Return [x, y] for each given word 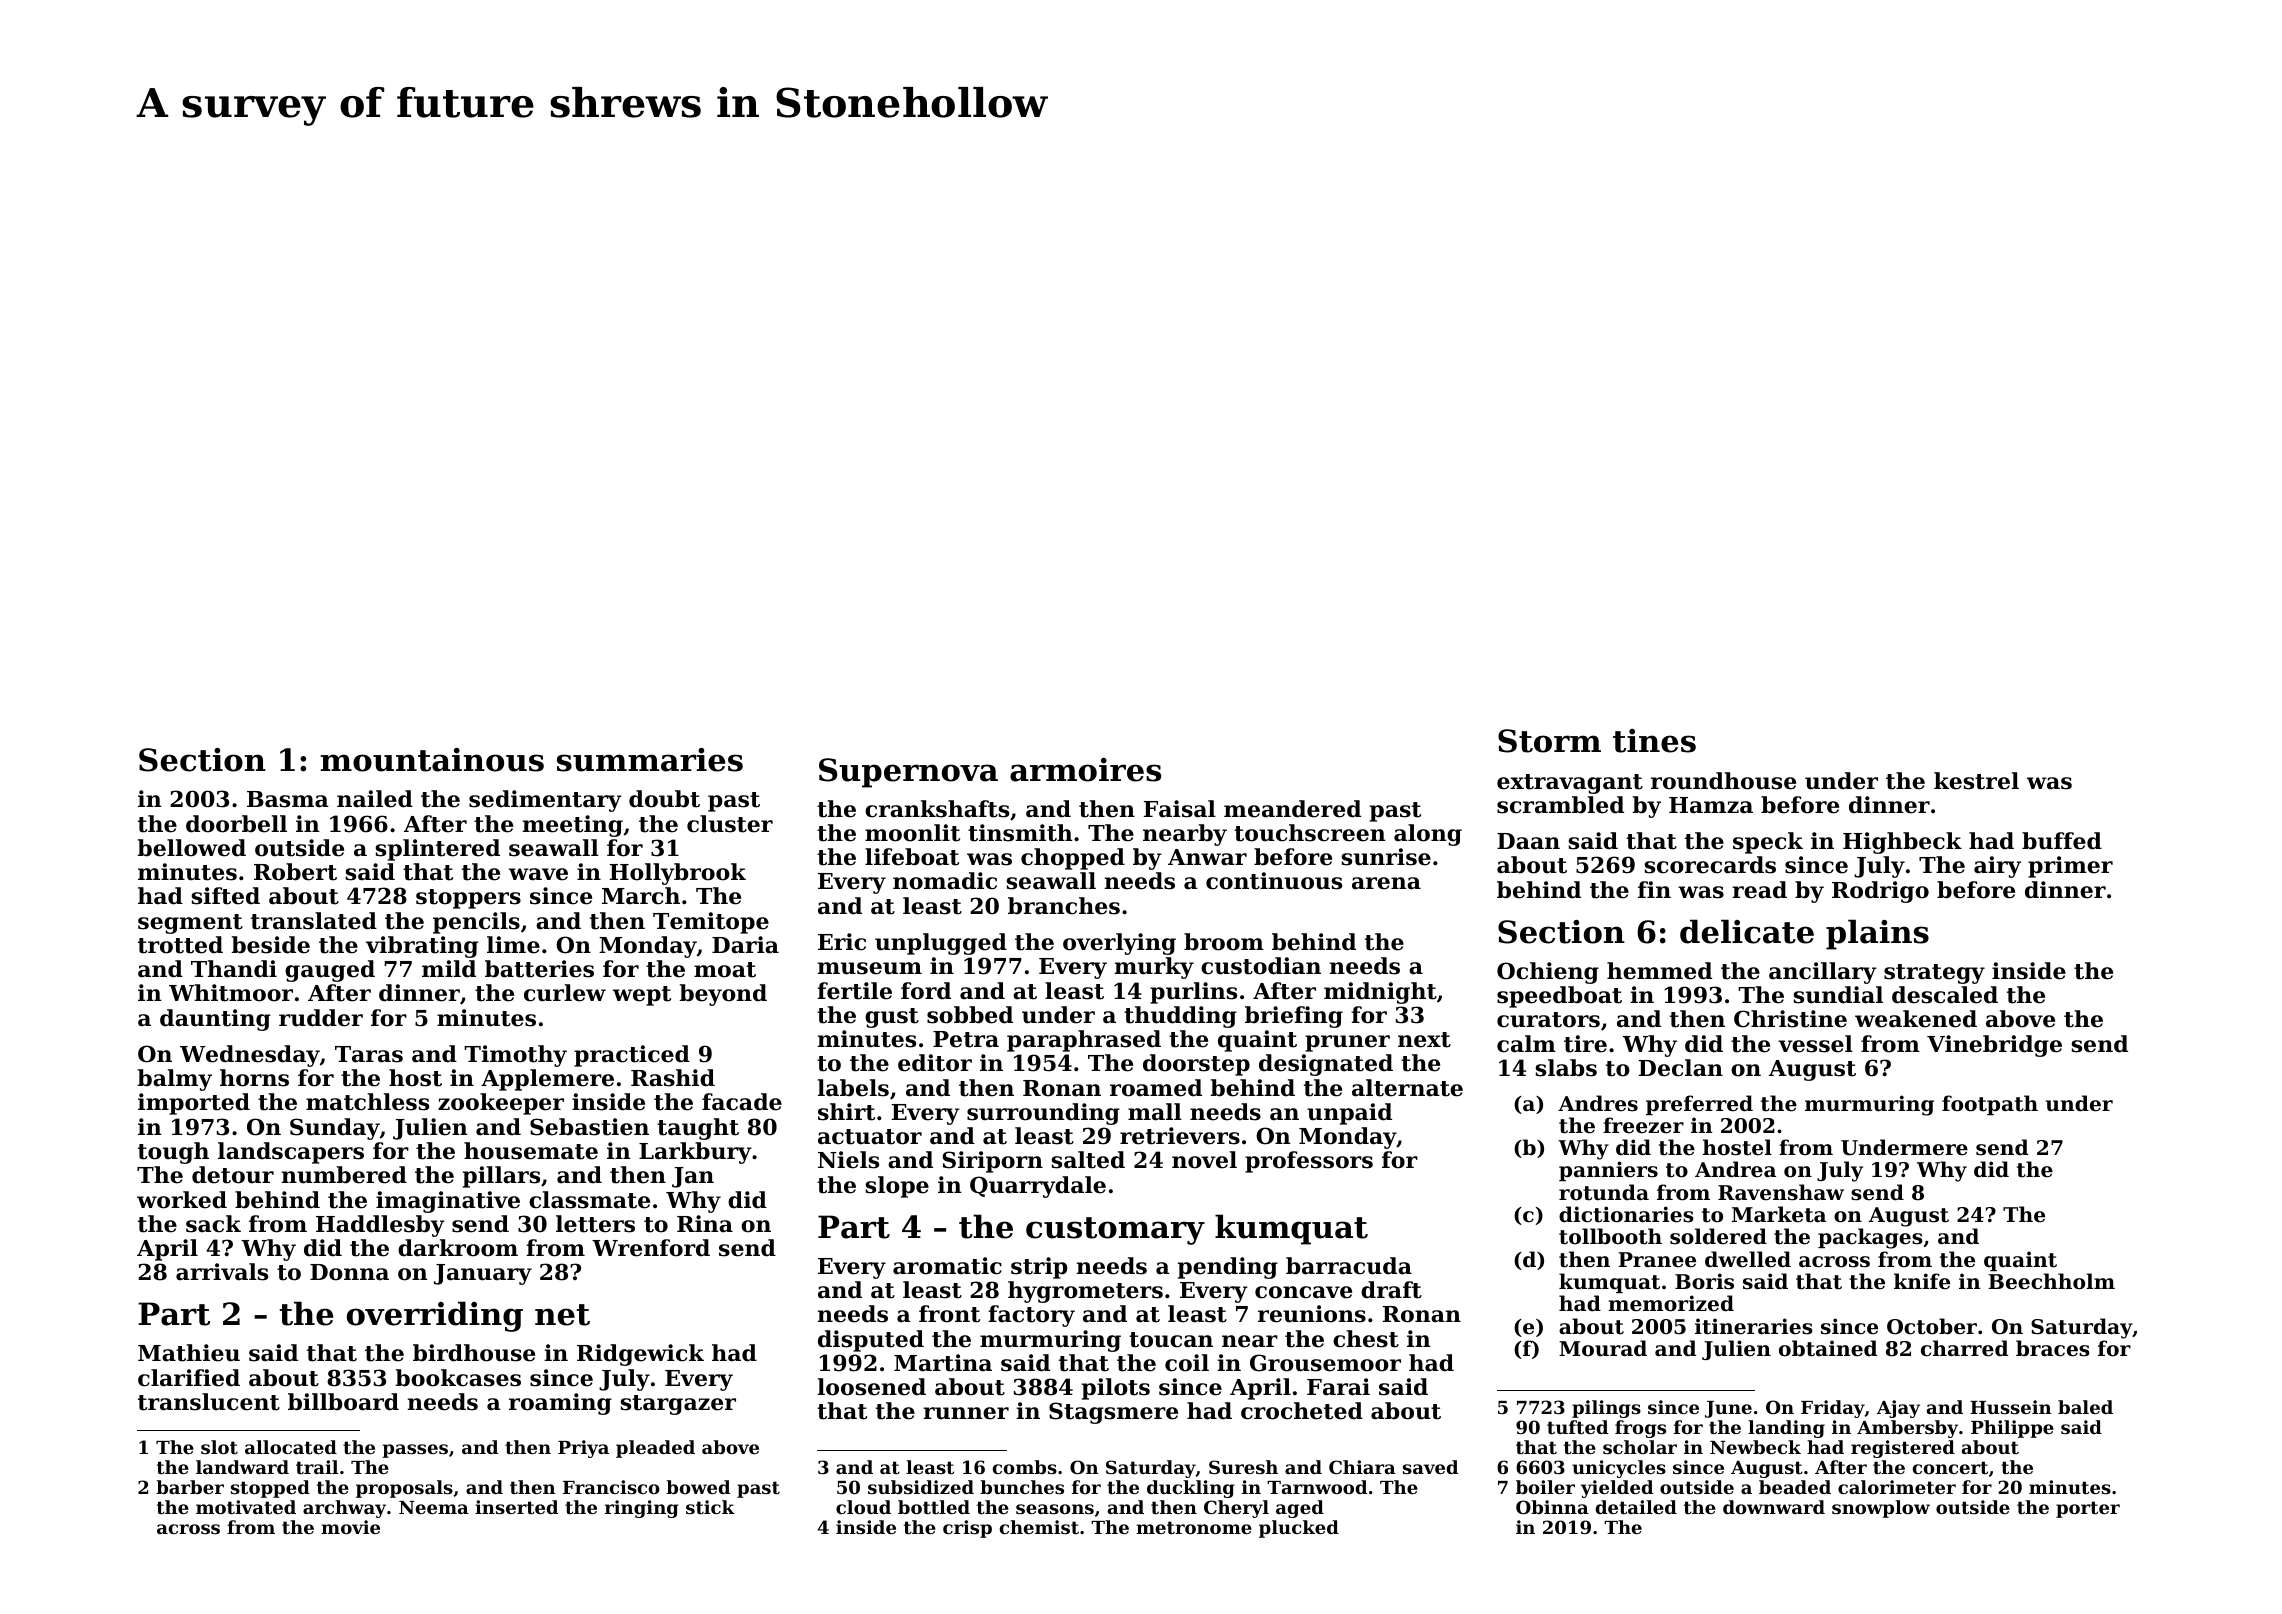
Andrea [1735, 1169]
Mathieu [189, 1353]
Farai [1338, 1387]
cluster [730, 824]
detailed [1636, 1507]
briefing [1294, 1017]
